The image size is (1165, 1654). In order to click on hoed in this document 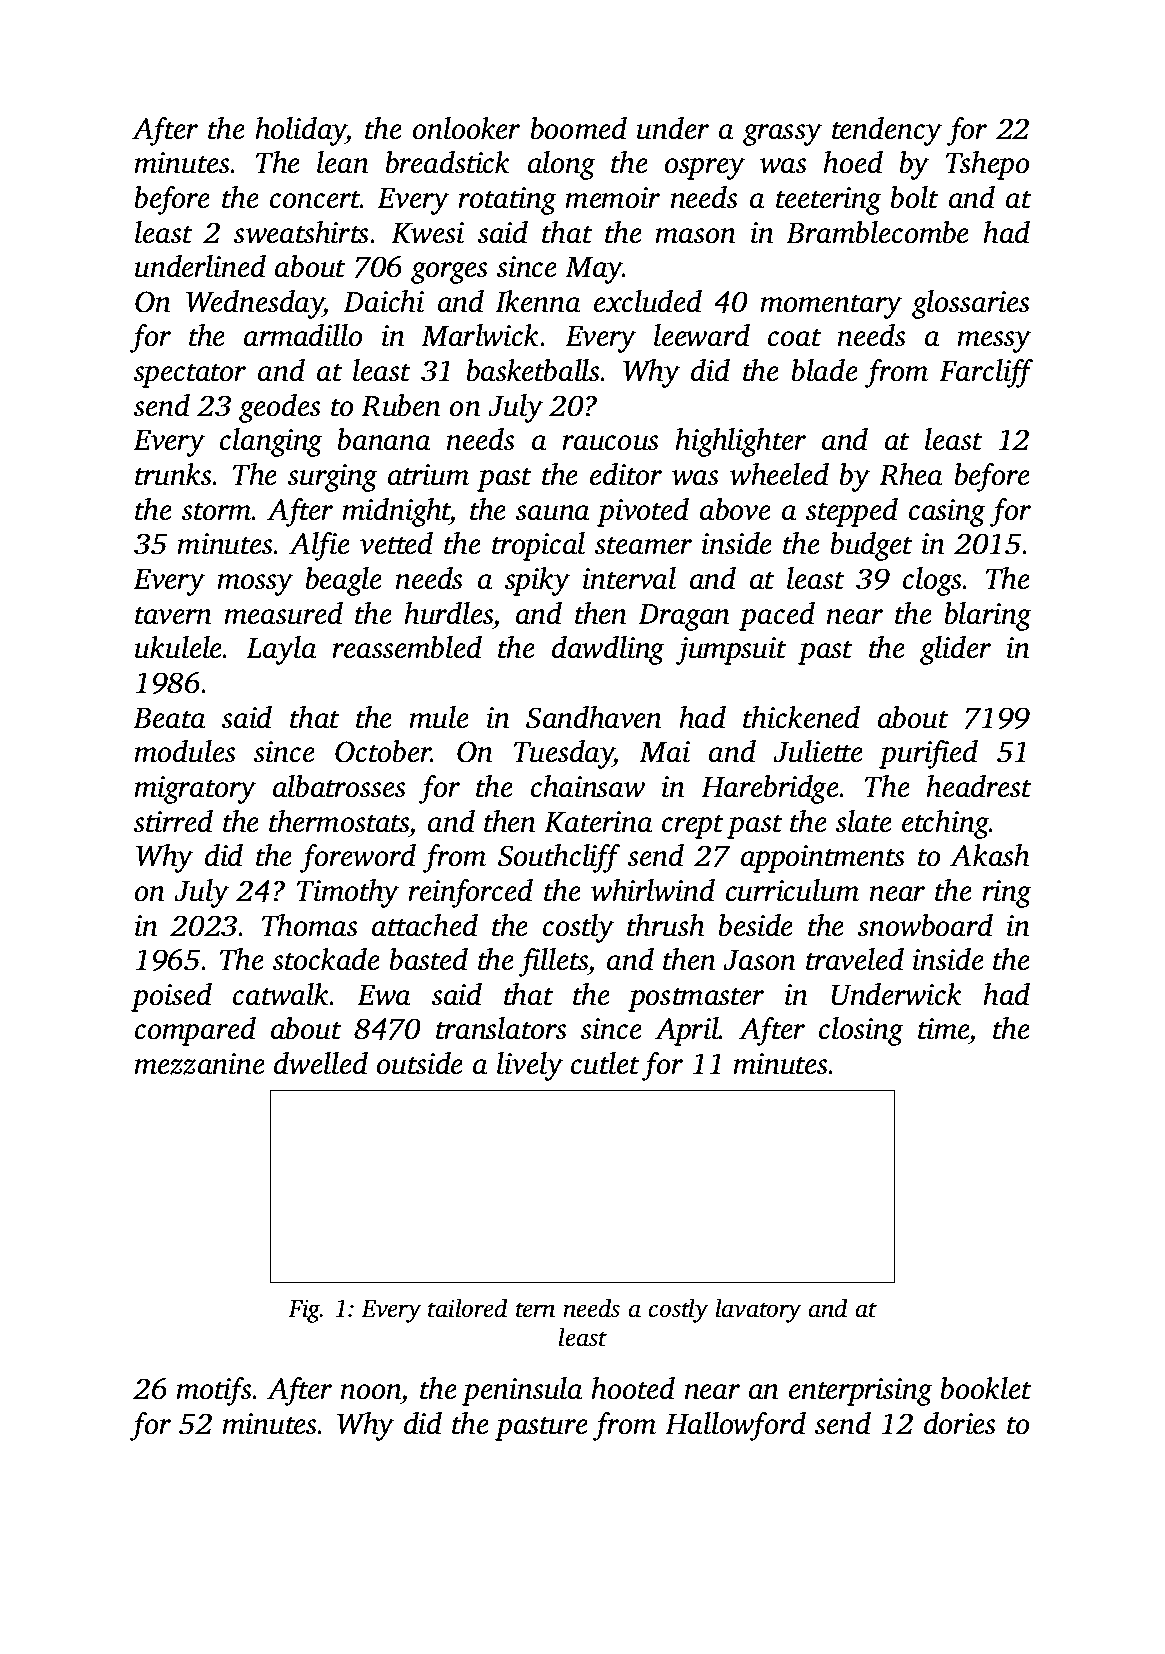, I will do `click(853, 162)`.
